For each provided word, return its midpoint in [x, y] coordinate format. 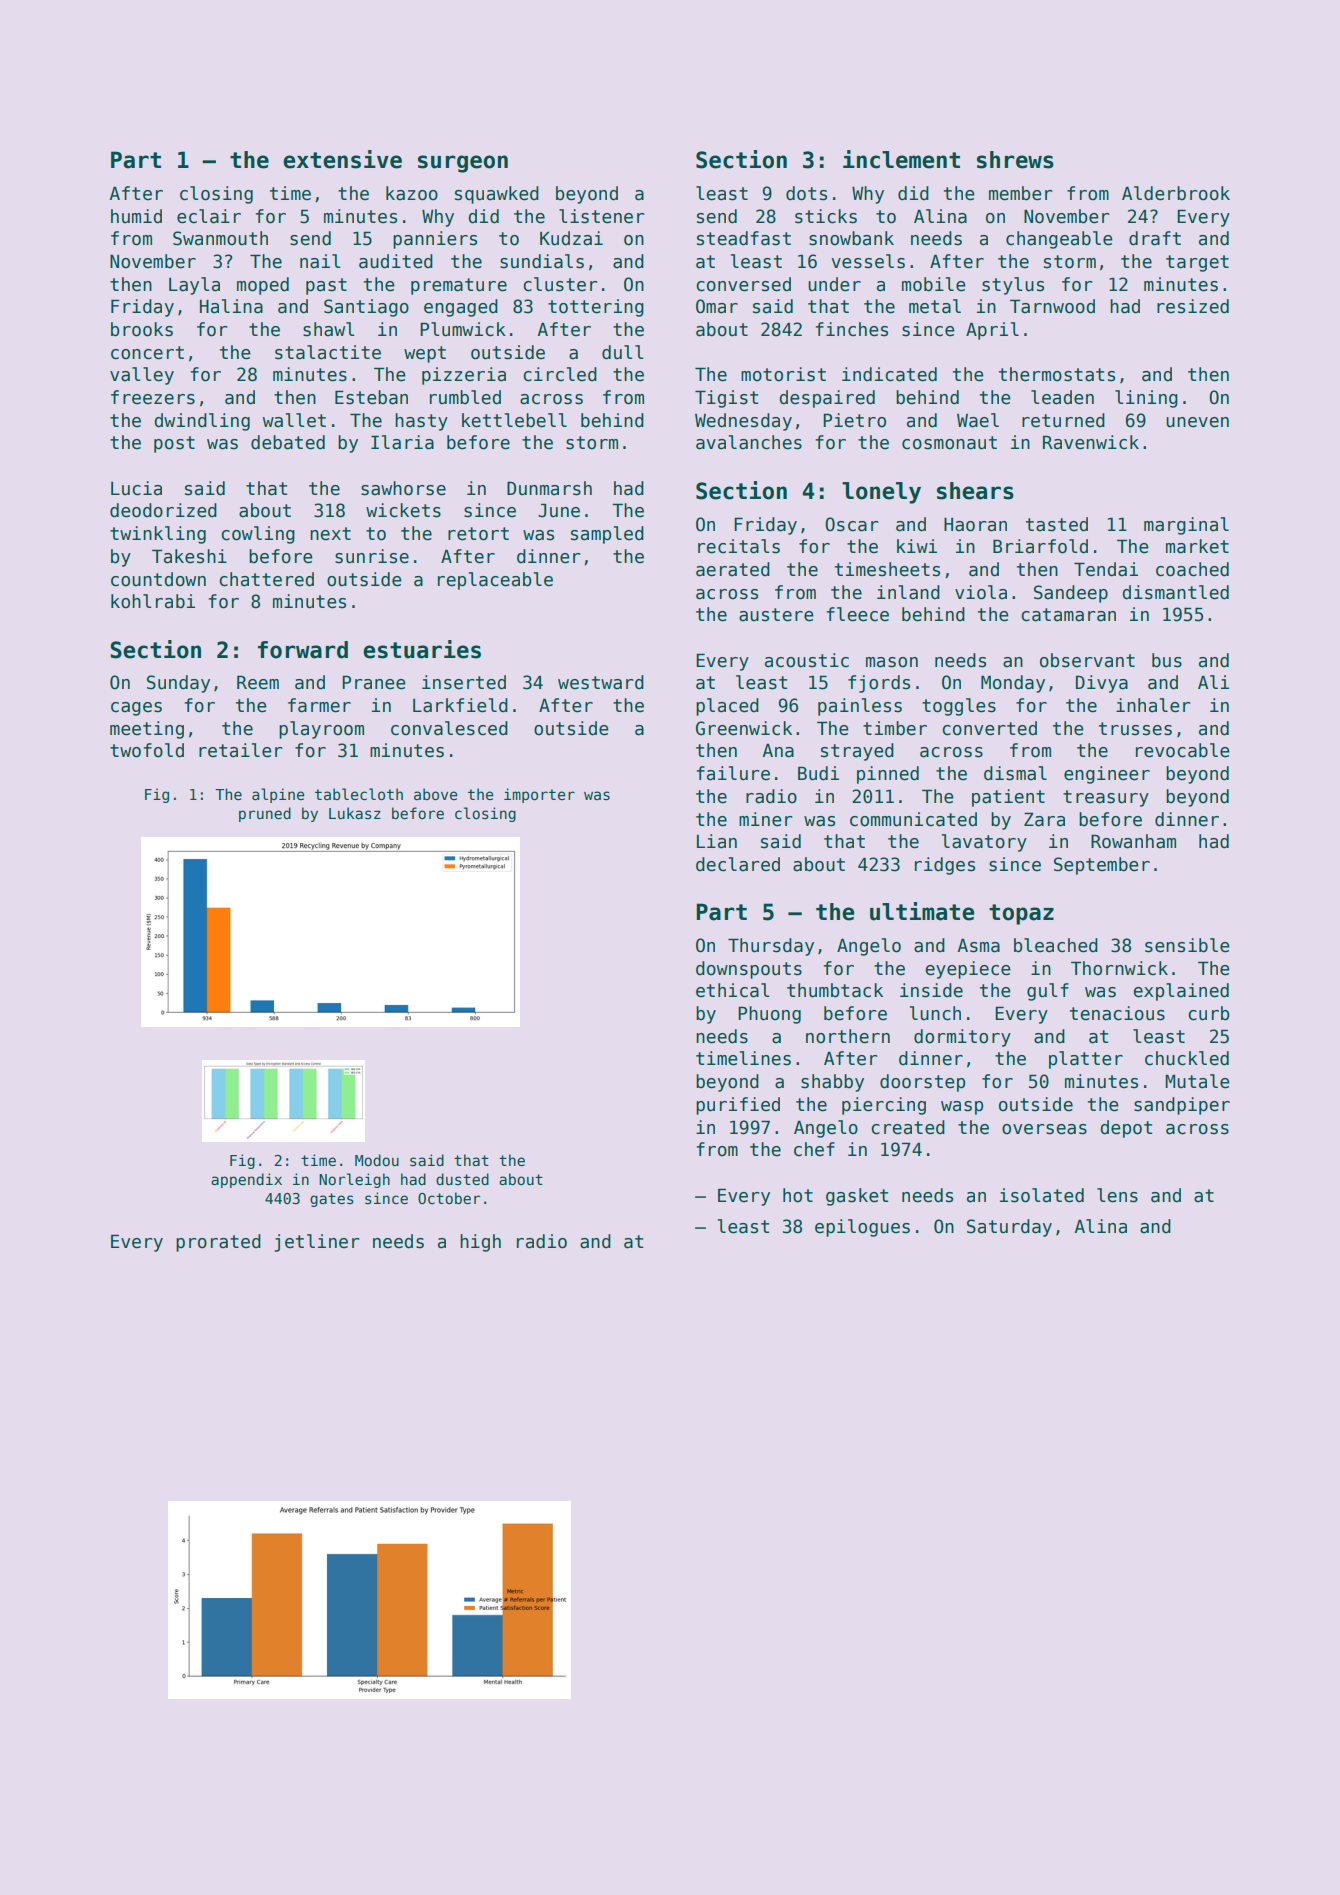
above [436, 794]
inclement [901, 159]
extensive [342, 159]
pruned [265, 814]
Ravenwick [1091, 442]
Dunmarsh [549, 488]
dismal [1015, 773]
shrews [1015, 160]
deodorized [163, 510]
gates [332, 1200]
